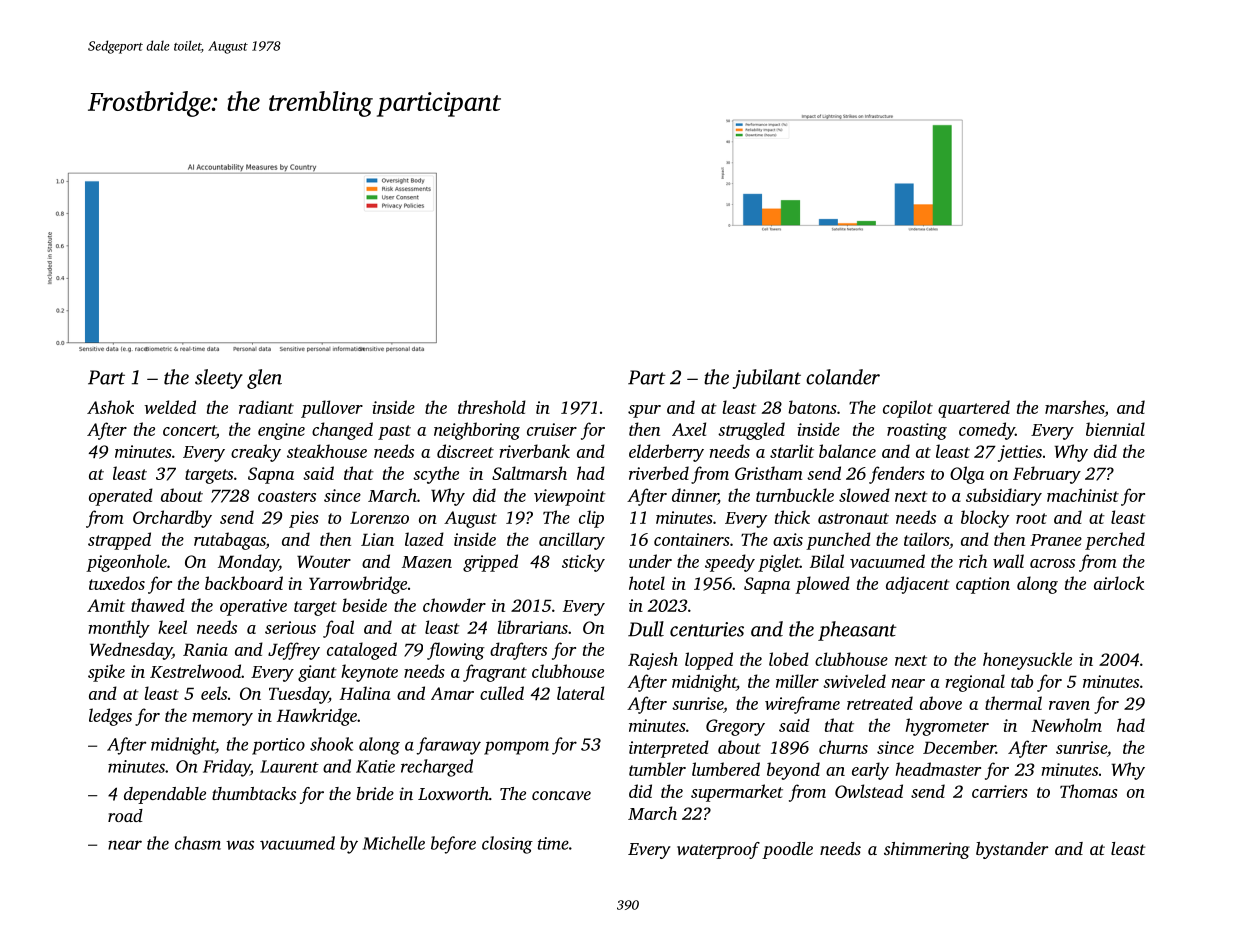 The height and width of the image is (952, 1233). I want to click on caption, so click(983, 585).
